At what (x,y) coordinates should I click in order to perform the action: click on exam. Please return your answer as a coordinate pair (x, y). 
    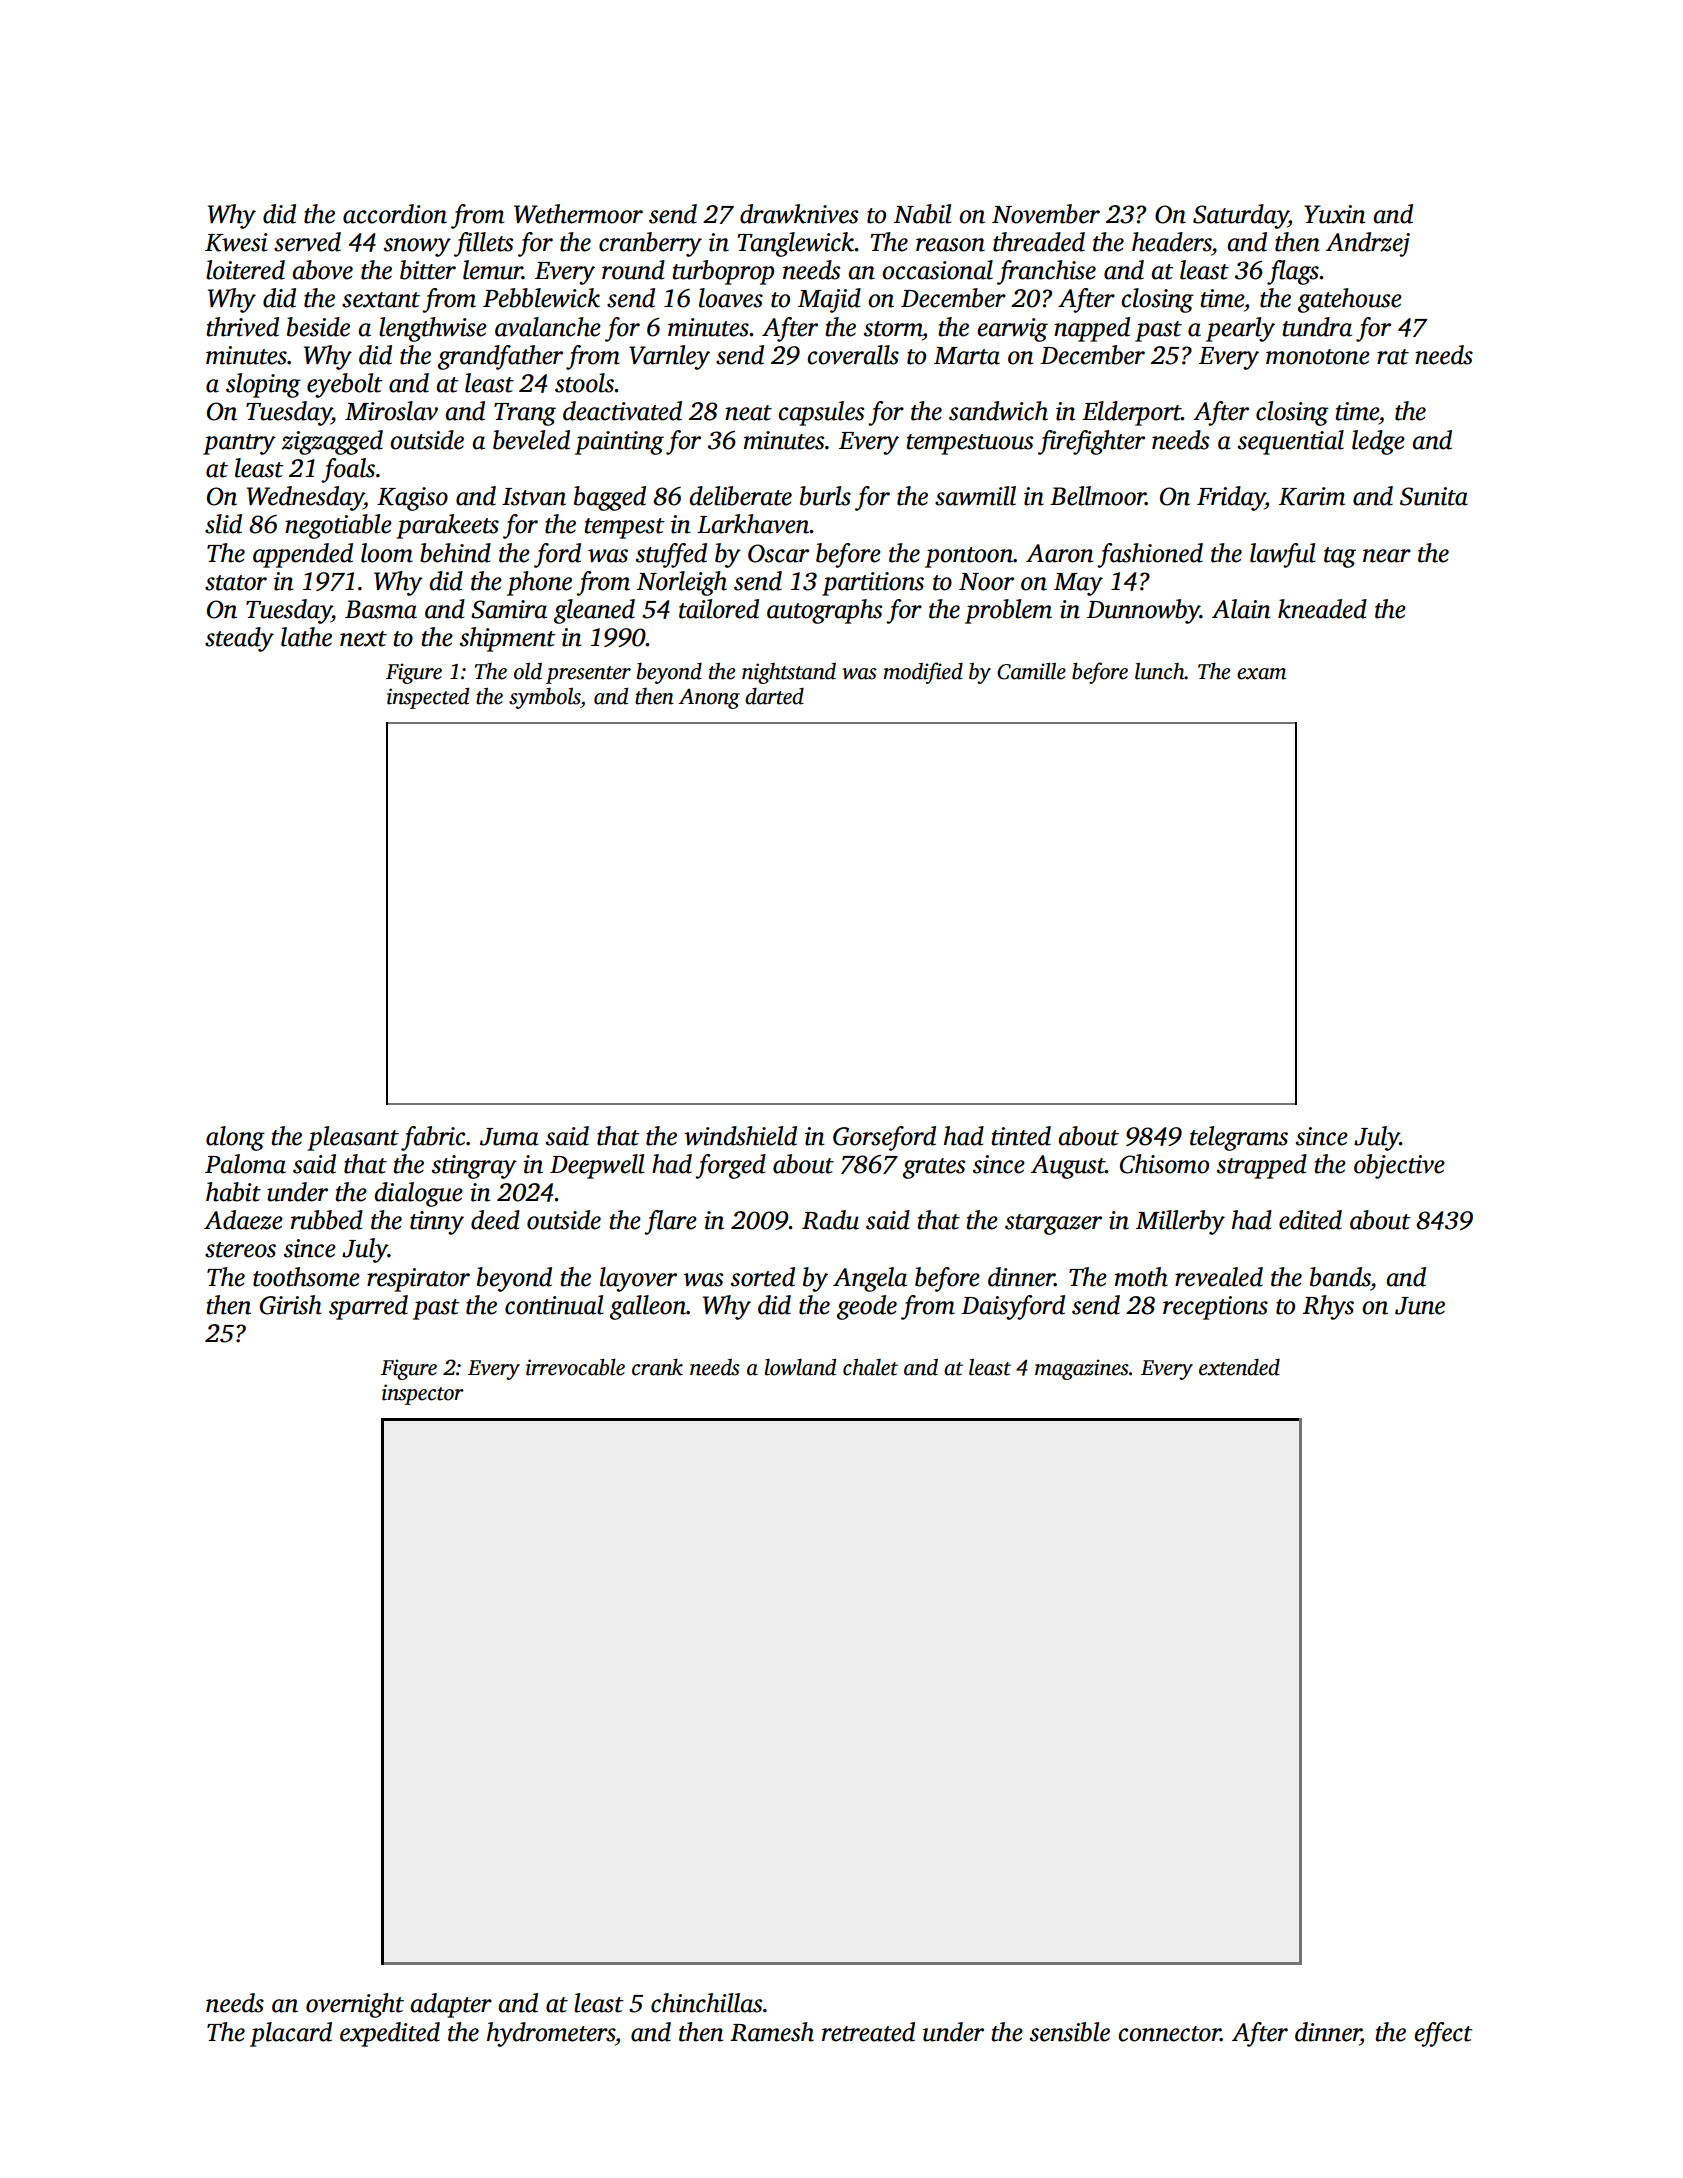
    Looking at the image, I should click on (1261, 674).
